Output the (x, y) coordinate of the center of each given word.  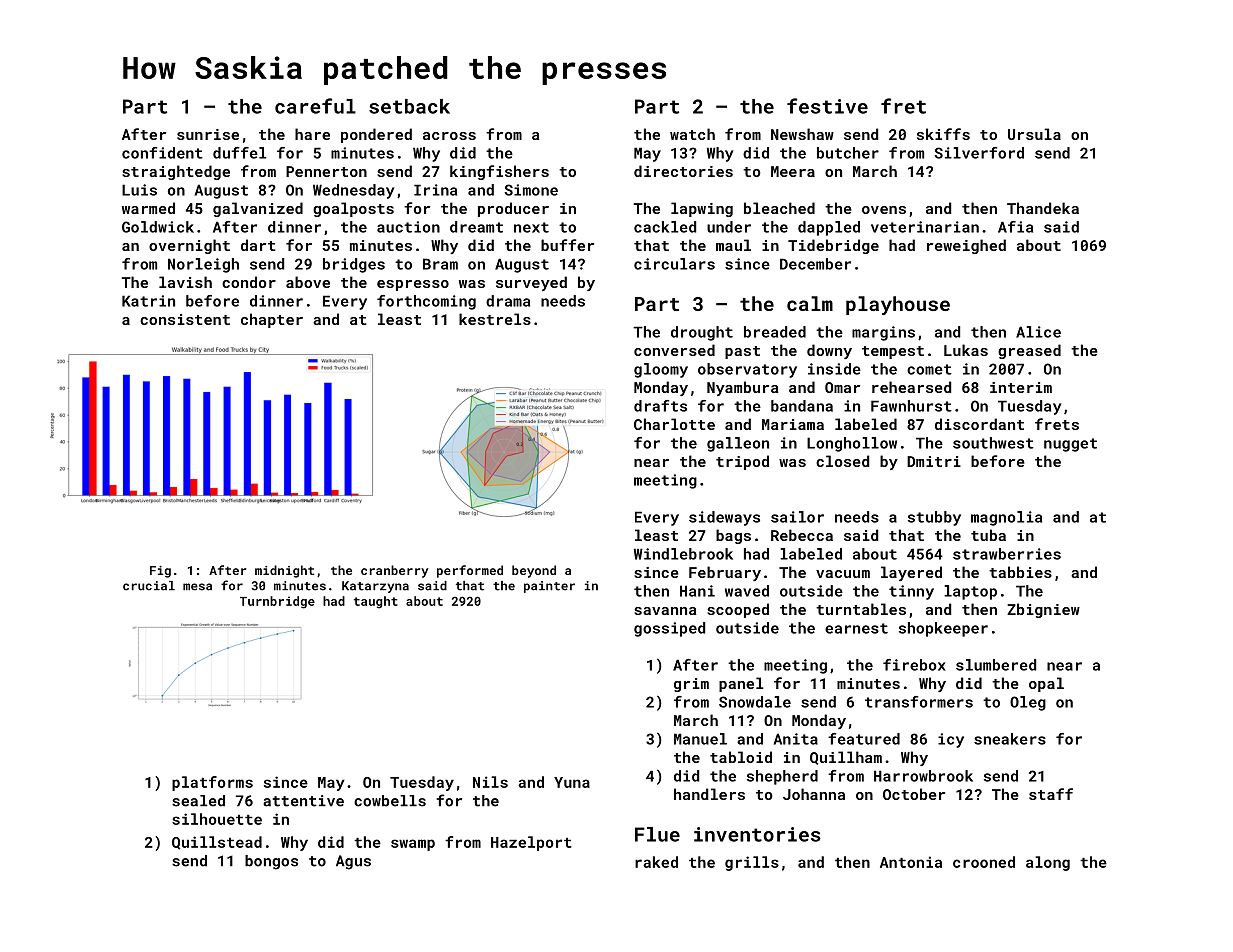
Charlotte (674, 424)
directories (683, 171)
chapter (272, 320)
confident (162, 153)
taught (376, 602)
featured (864, 739)
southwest (993, 443)
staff (1051, 794)
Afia (1015, 227)
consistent (185, 319)
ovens (884, 210)
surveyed (531, 283)
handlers (709, 794)
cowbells (390, 801)
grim (691, 685)
